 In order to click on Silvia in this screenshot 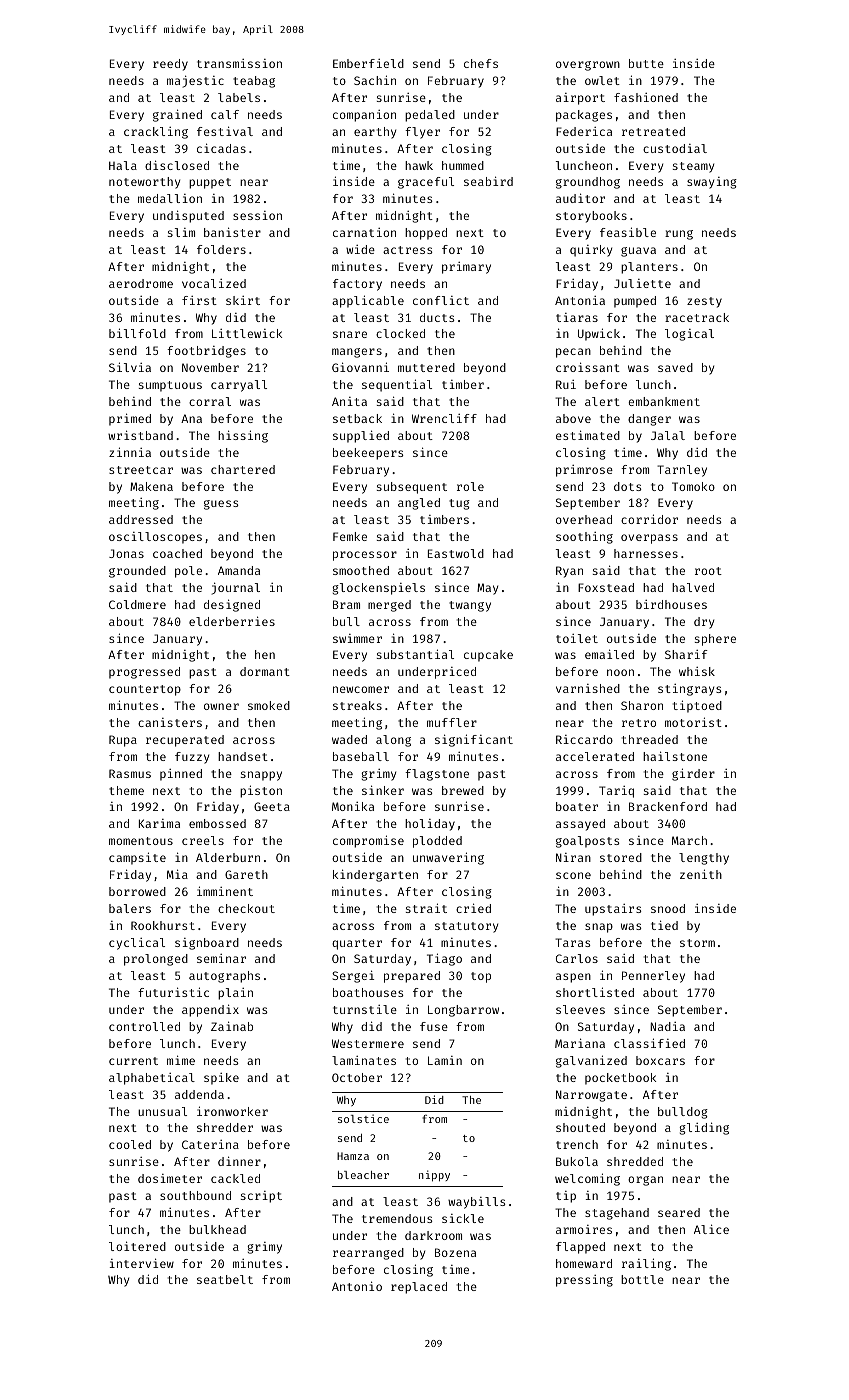, I will do `click(130, 367)`.
